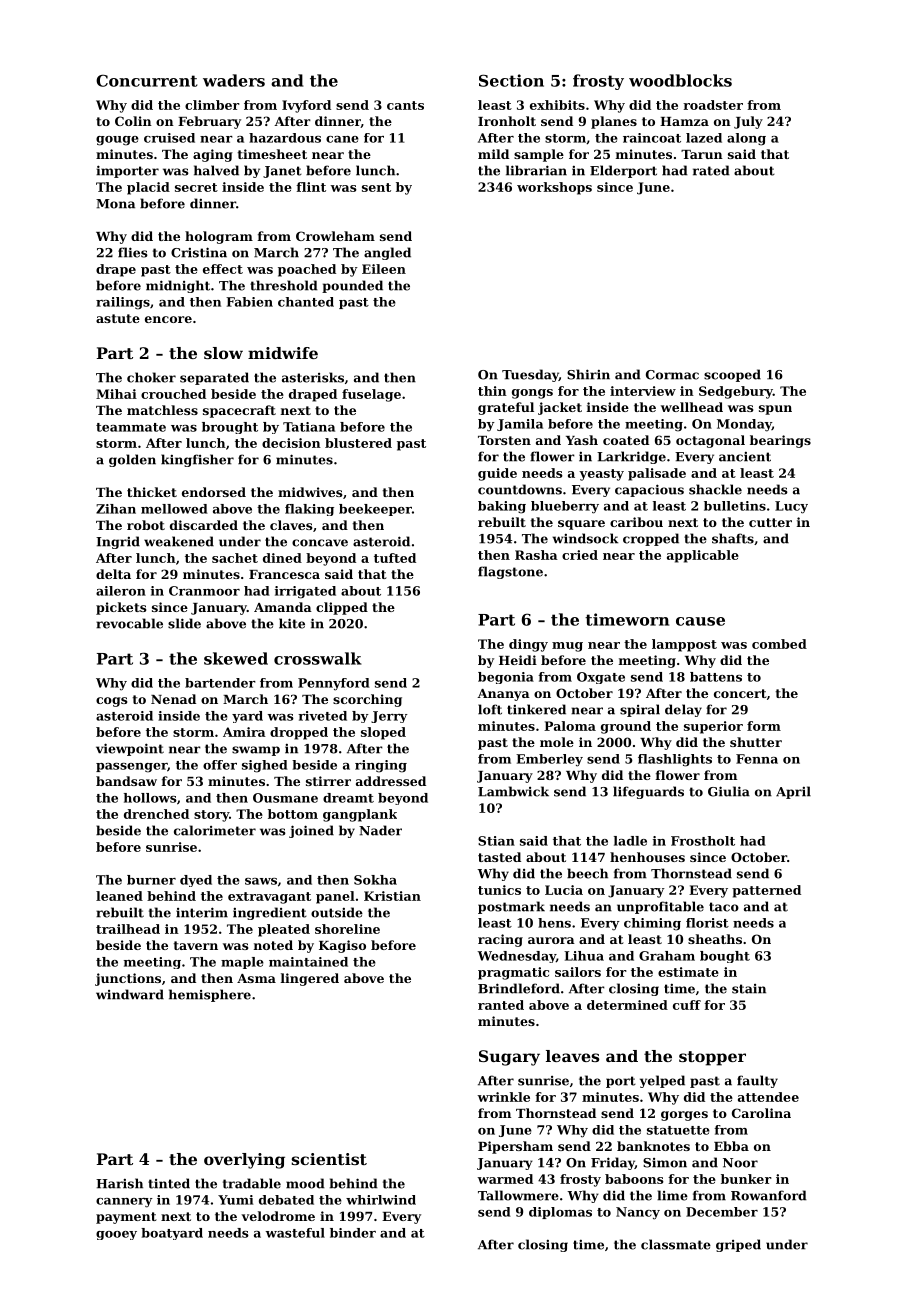 The image size is (908, 1316). I want to click on Pennyford, so click(334, 684).
